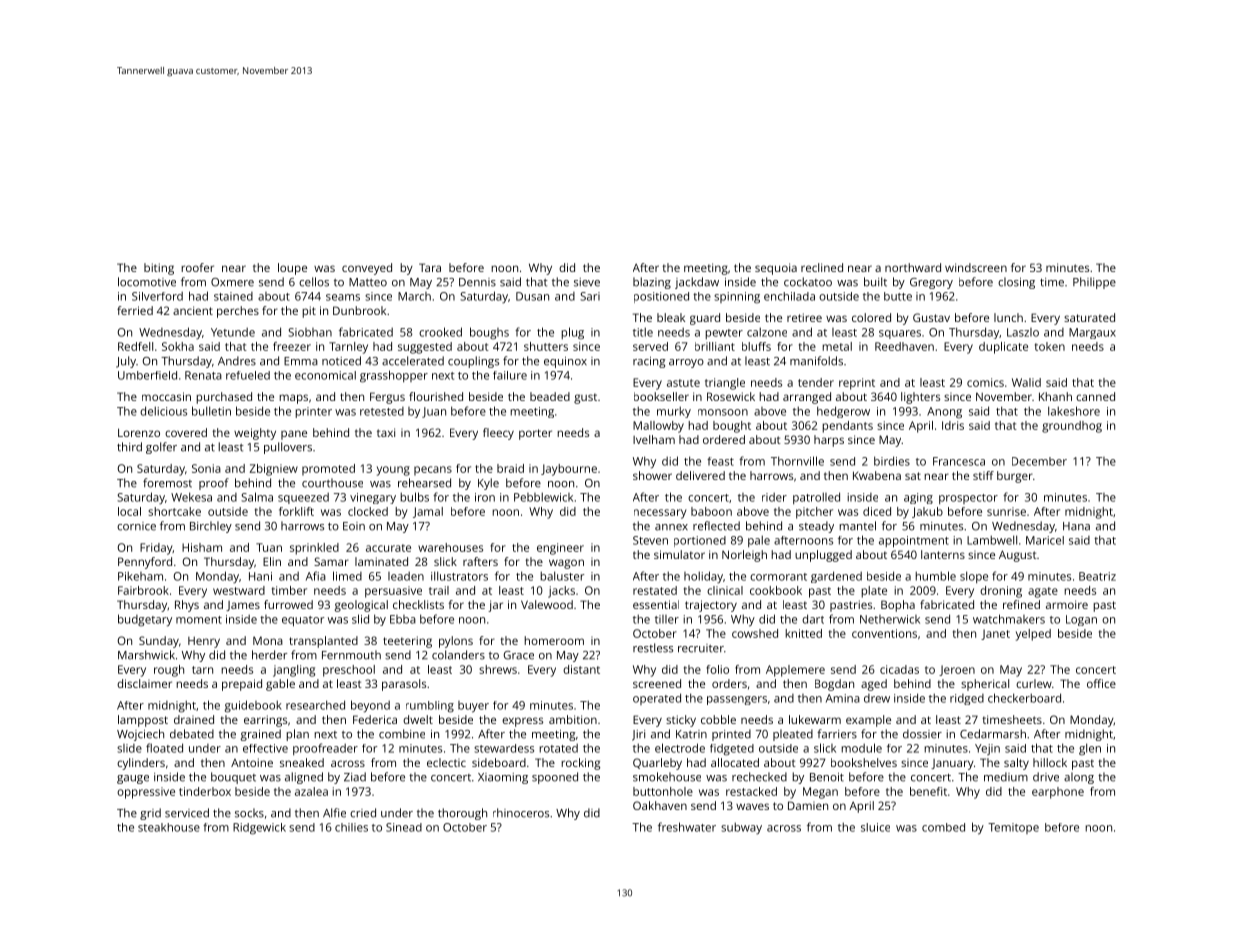 This document has height=952, width=1233. What do you see at coordinates (1089, 317) in the document?
I see `saturated` at bounding box center [1089, 317].
